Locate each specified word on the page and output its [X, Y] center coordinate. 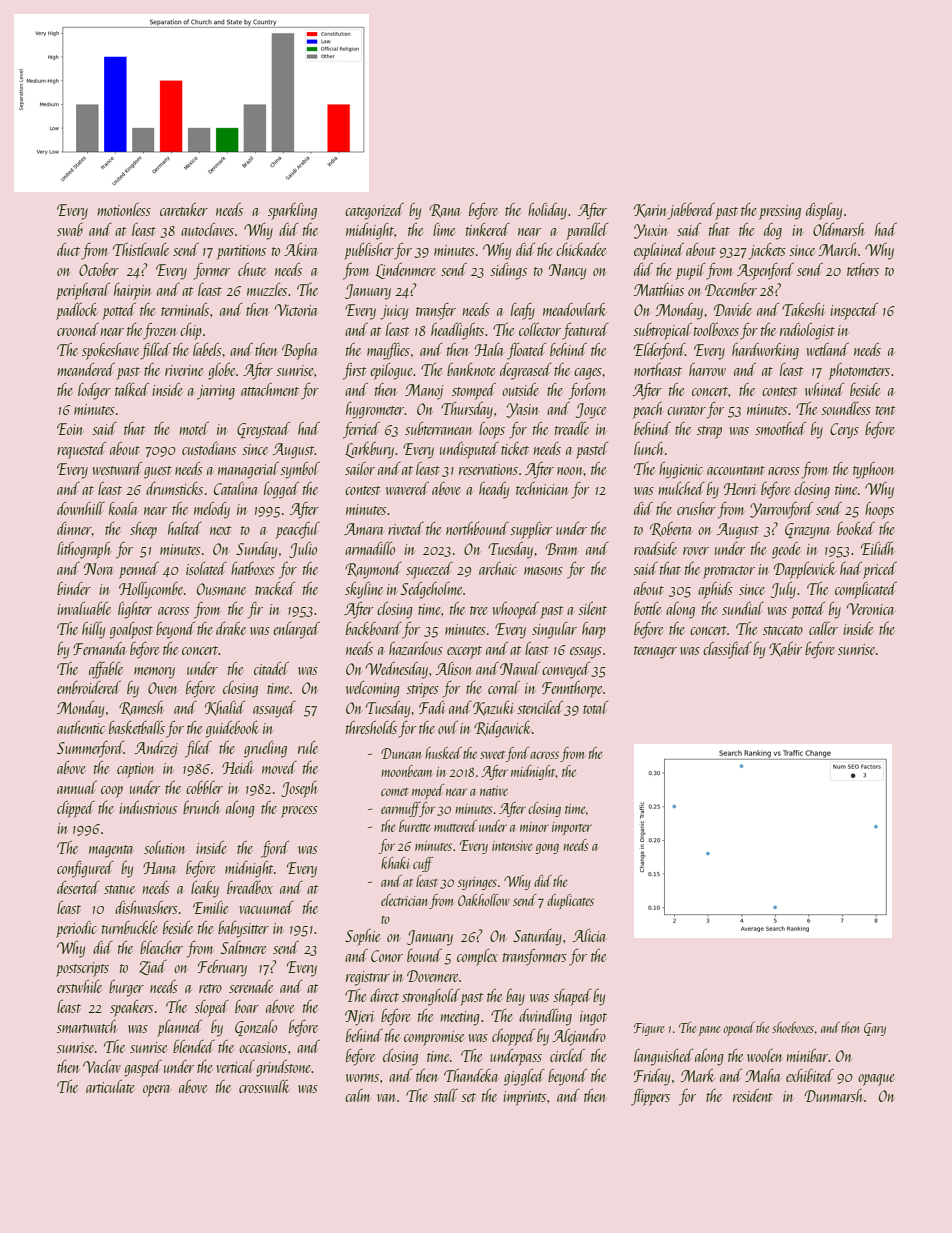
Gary [875, 1029]
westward [117, 468]
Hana [159, 868]
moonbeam [406, 771]
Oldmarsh [838, 229]
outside [520, 389]
